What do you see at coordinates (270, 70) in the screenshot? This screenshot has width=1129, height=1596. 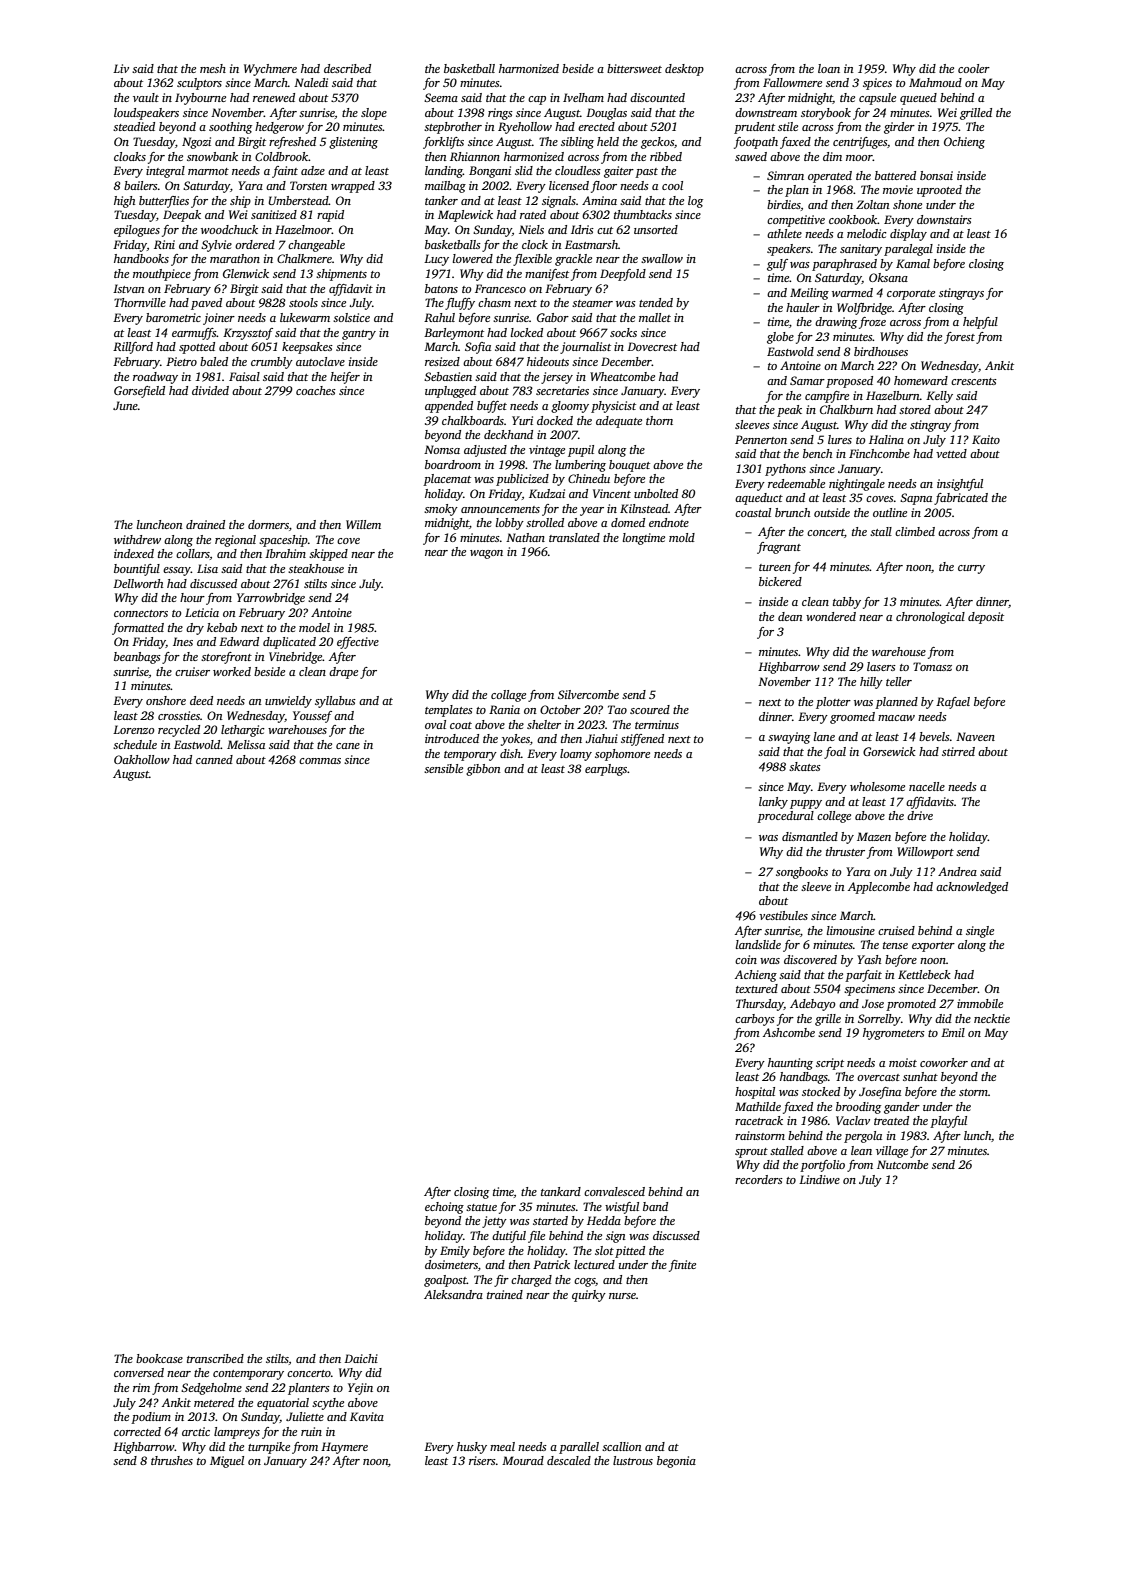 I see `Wychmere` at bounding box center [270, 70].
